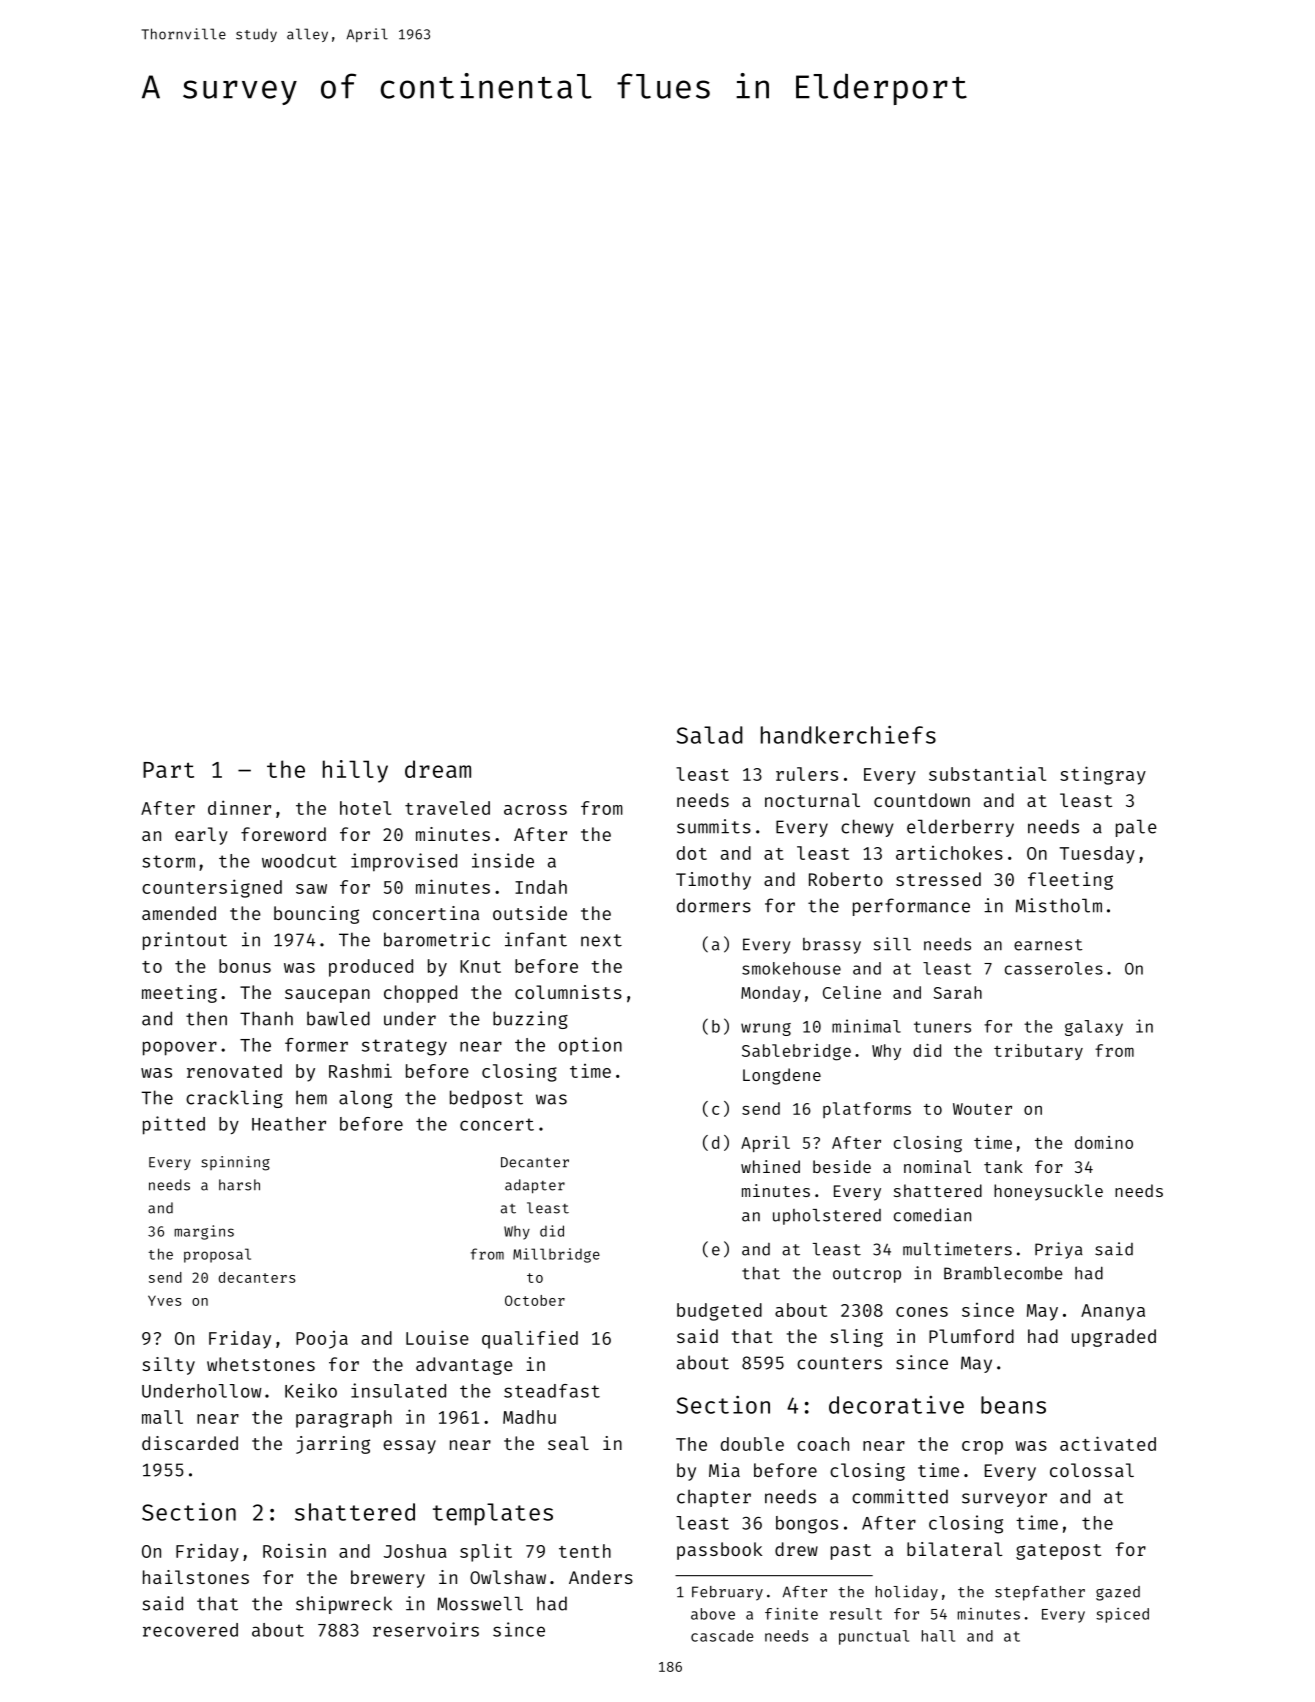 This screenshot has height=1702, width=1315. I want to click on reservoirs, so click(426, 1629).
